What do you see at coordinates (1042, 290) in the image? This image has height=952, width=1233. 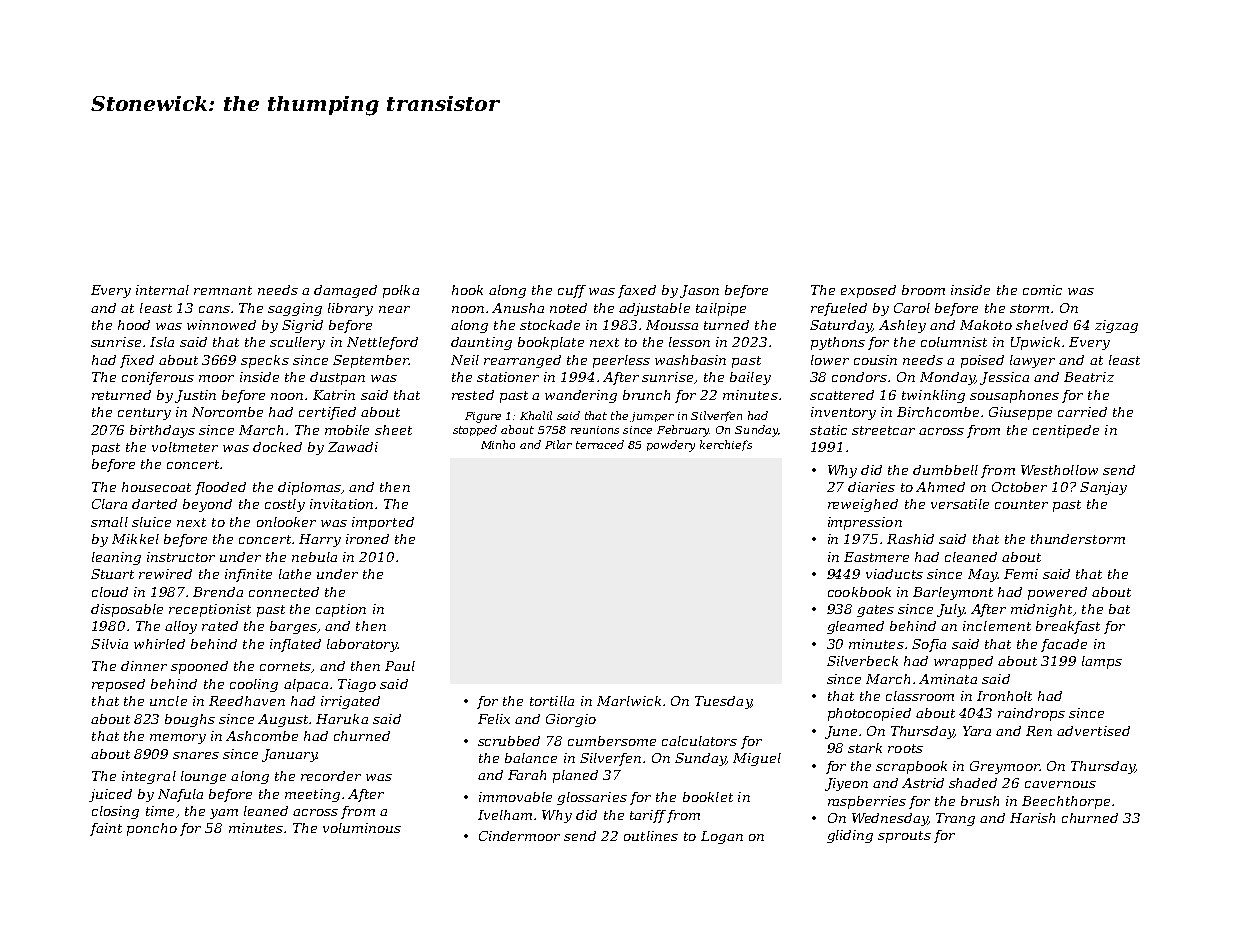 I see `comic` at bounding box center [1042, 290].
